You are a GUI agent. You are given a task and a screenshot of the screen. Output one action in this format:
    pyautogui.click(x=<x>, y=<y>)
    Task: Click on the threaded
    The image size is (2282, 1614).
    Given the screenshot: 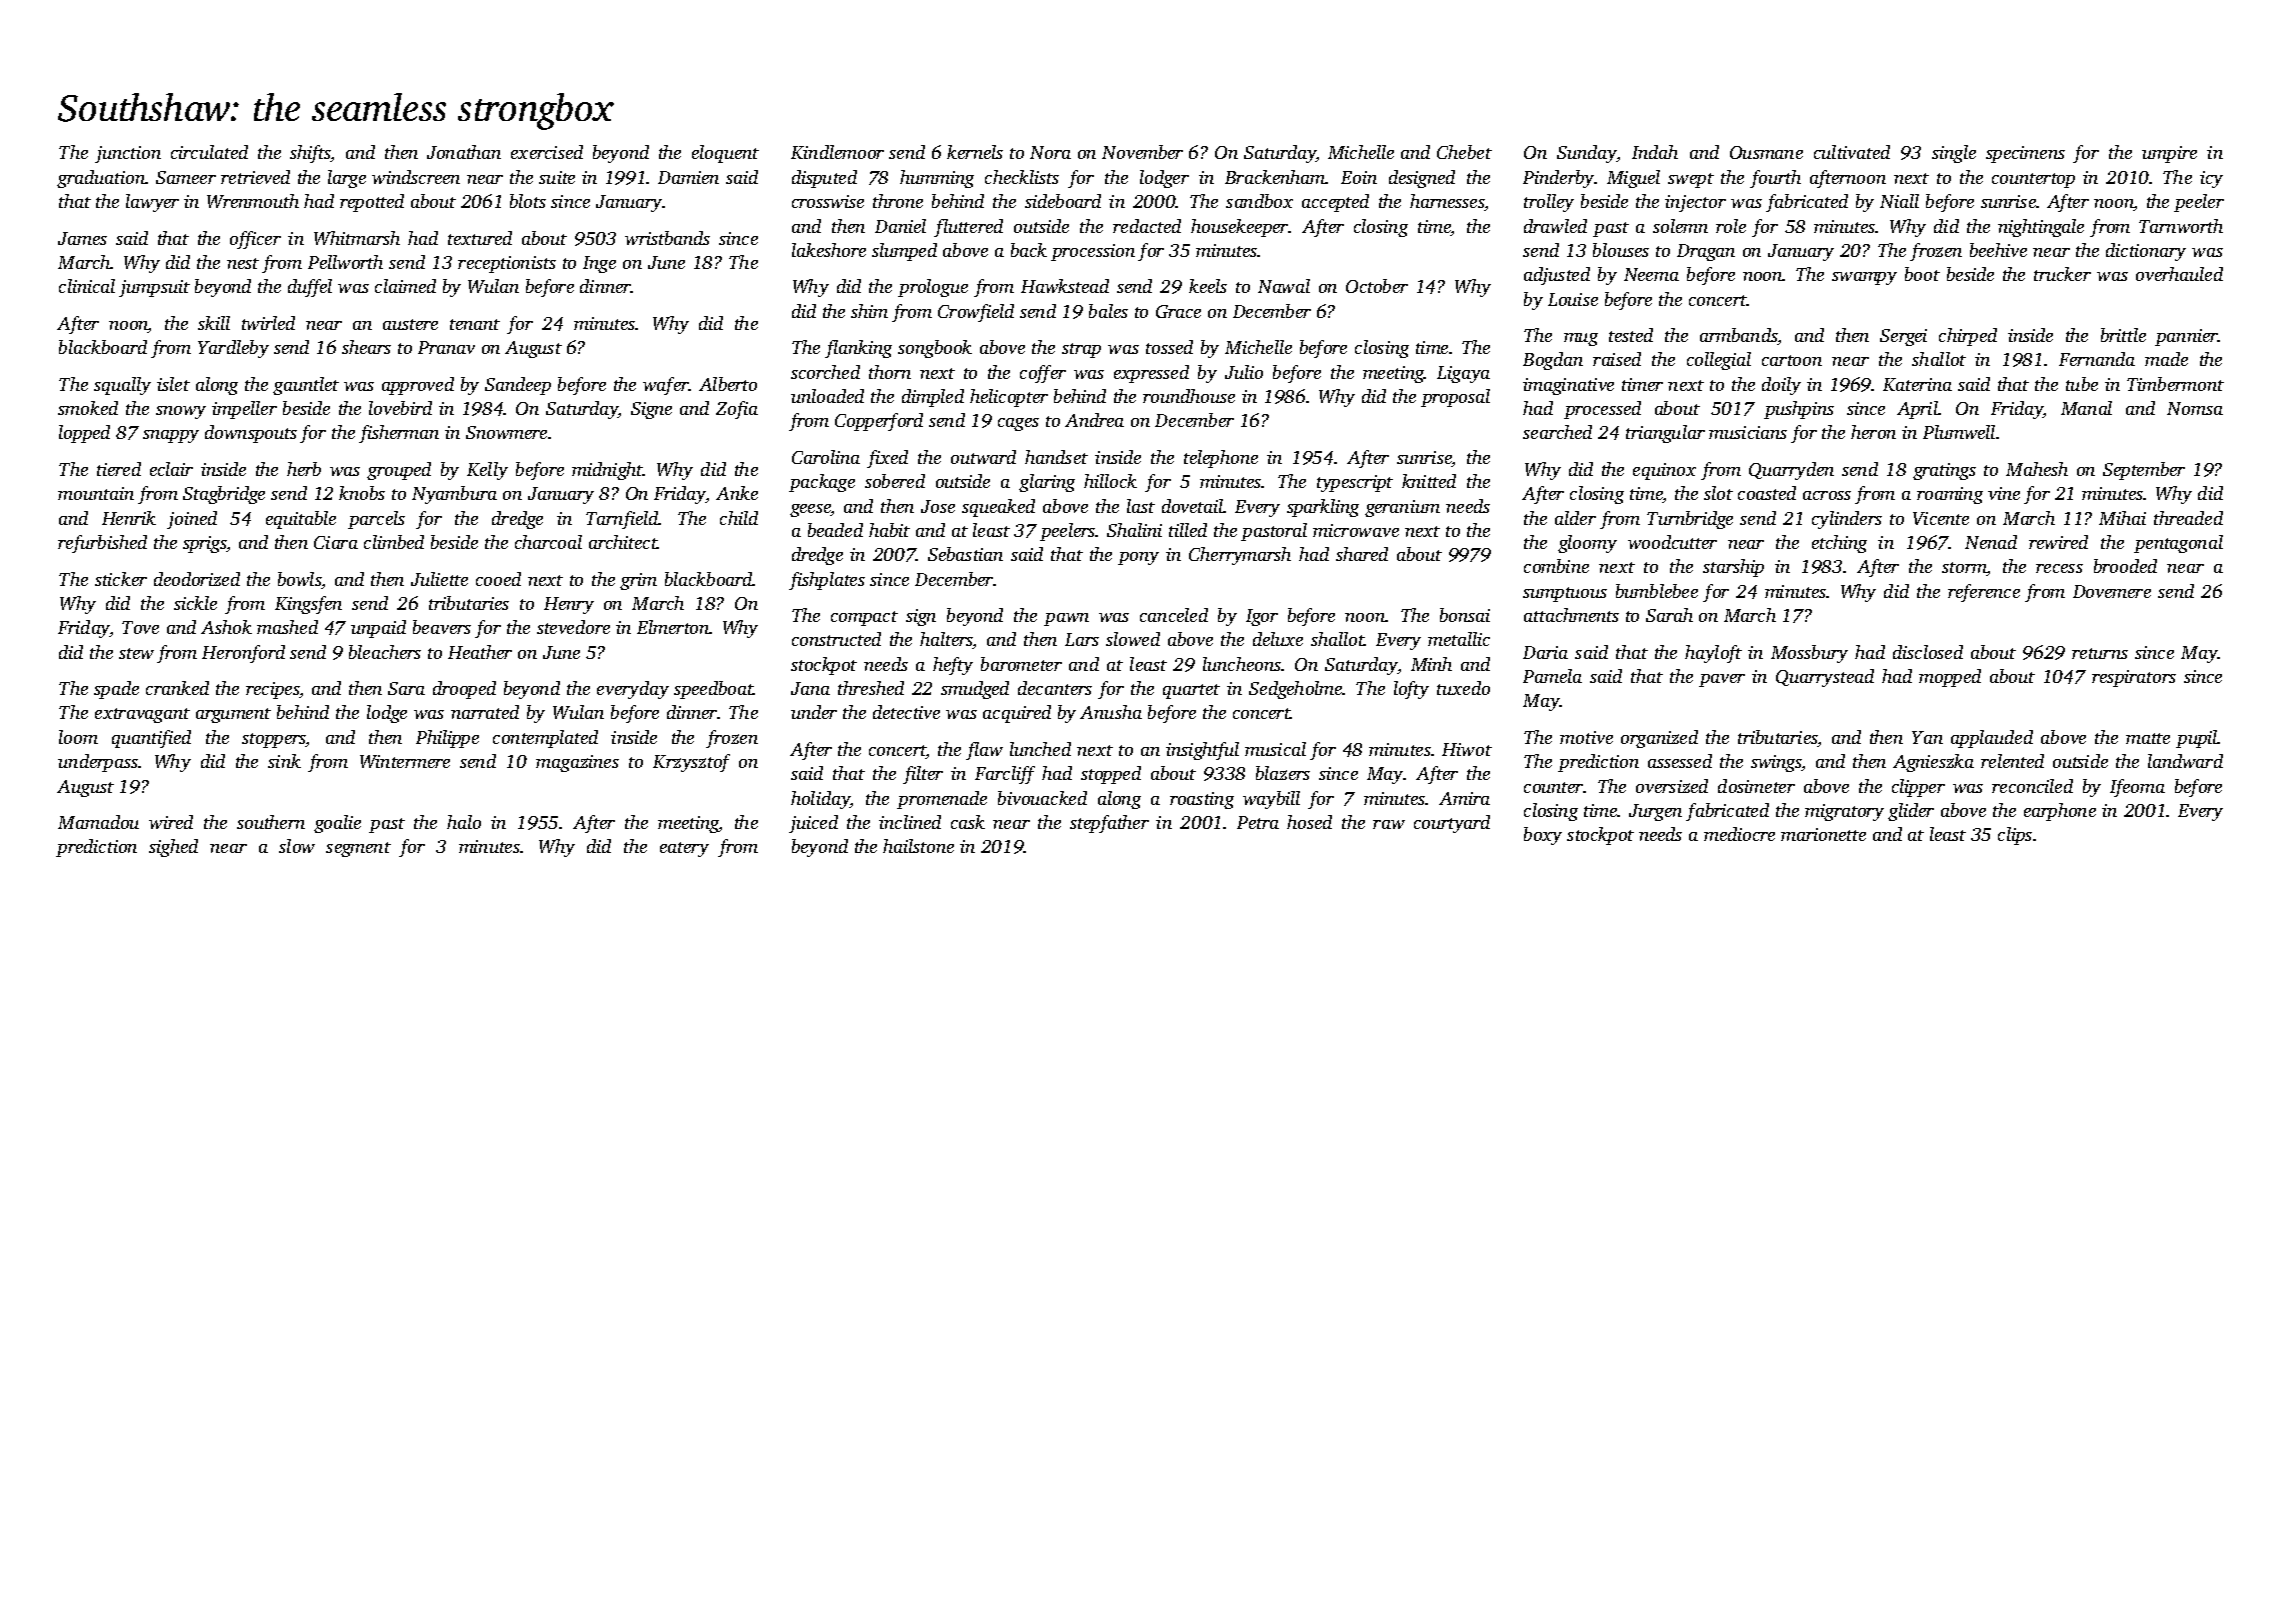 What is the action you would take?
    pyautogui.click(x=2188, y=518)
